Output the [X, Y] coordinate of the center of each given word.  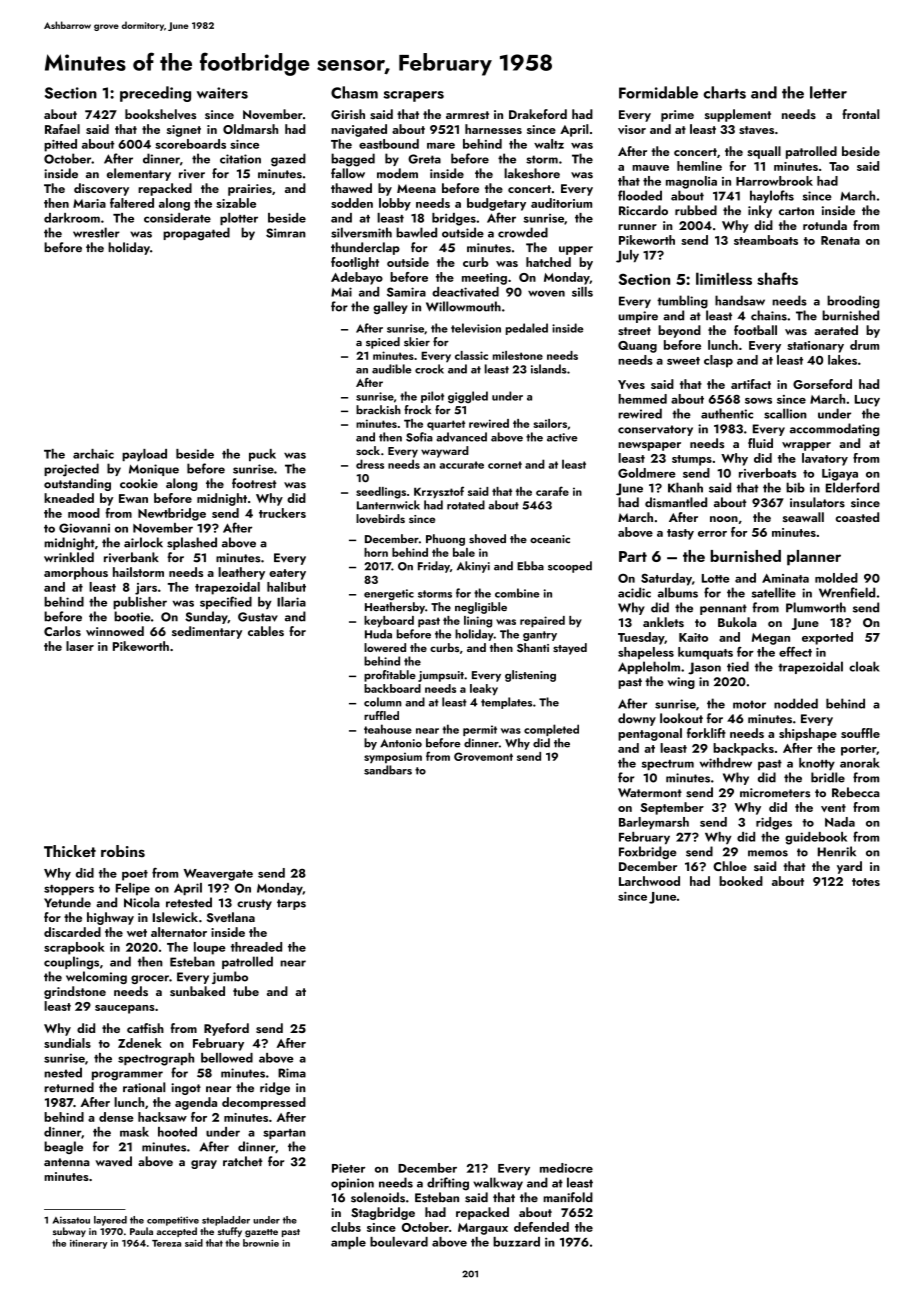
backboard [392, 688]
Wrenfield [847, 592]
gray [204, 1164]
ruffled [381, 715]
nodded [796, 703]
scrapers [413, 96]
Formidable [658, 92]
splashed [192, 543]
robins [123, 851]
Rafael [62, 129]
